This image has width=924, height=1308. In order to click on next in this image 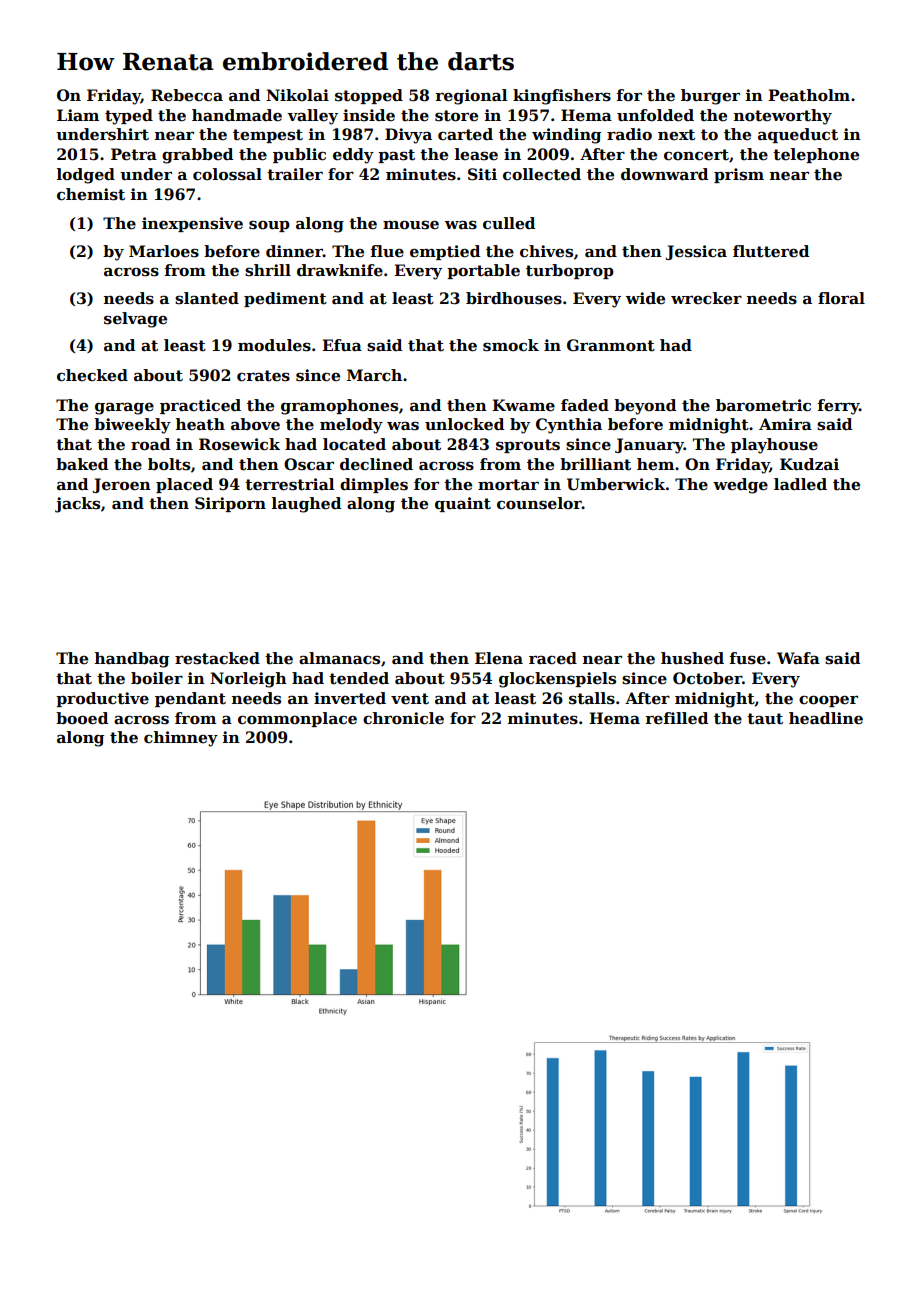, I will do `click(676, 135)`.
